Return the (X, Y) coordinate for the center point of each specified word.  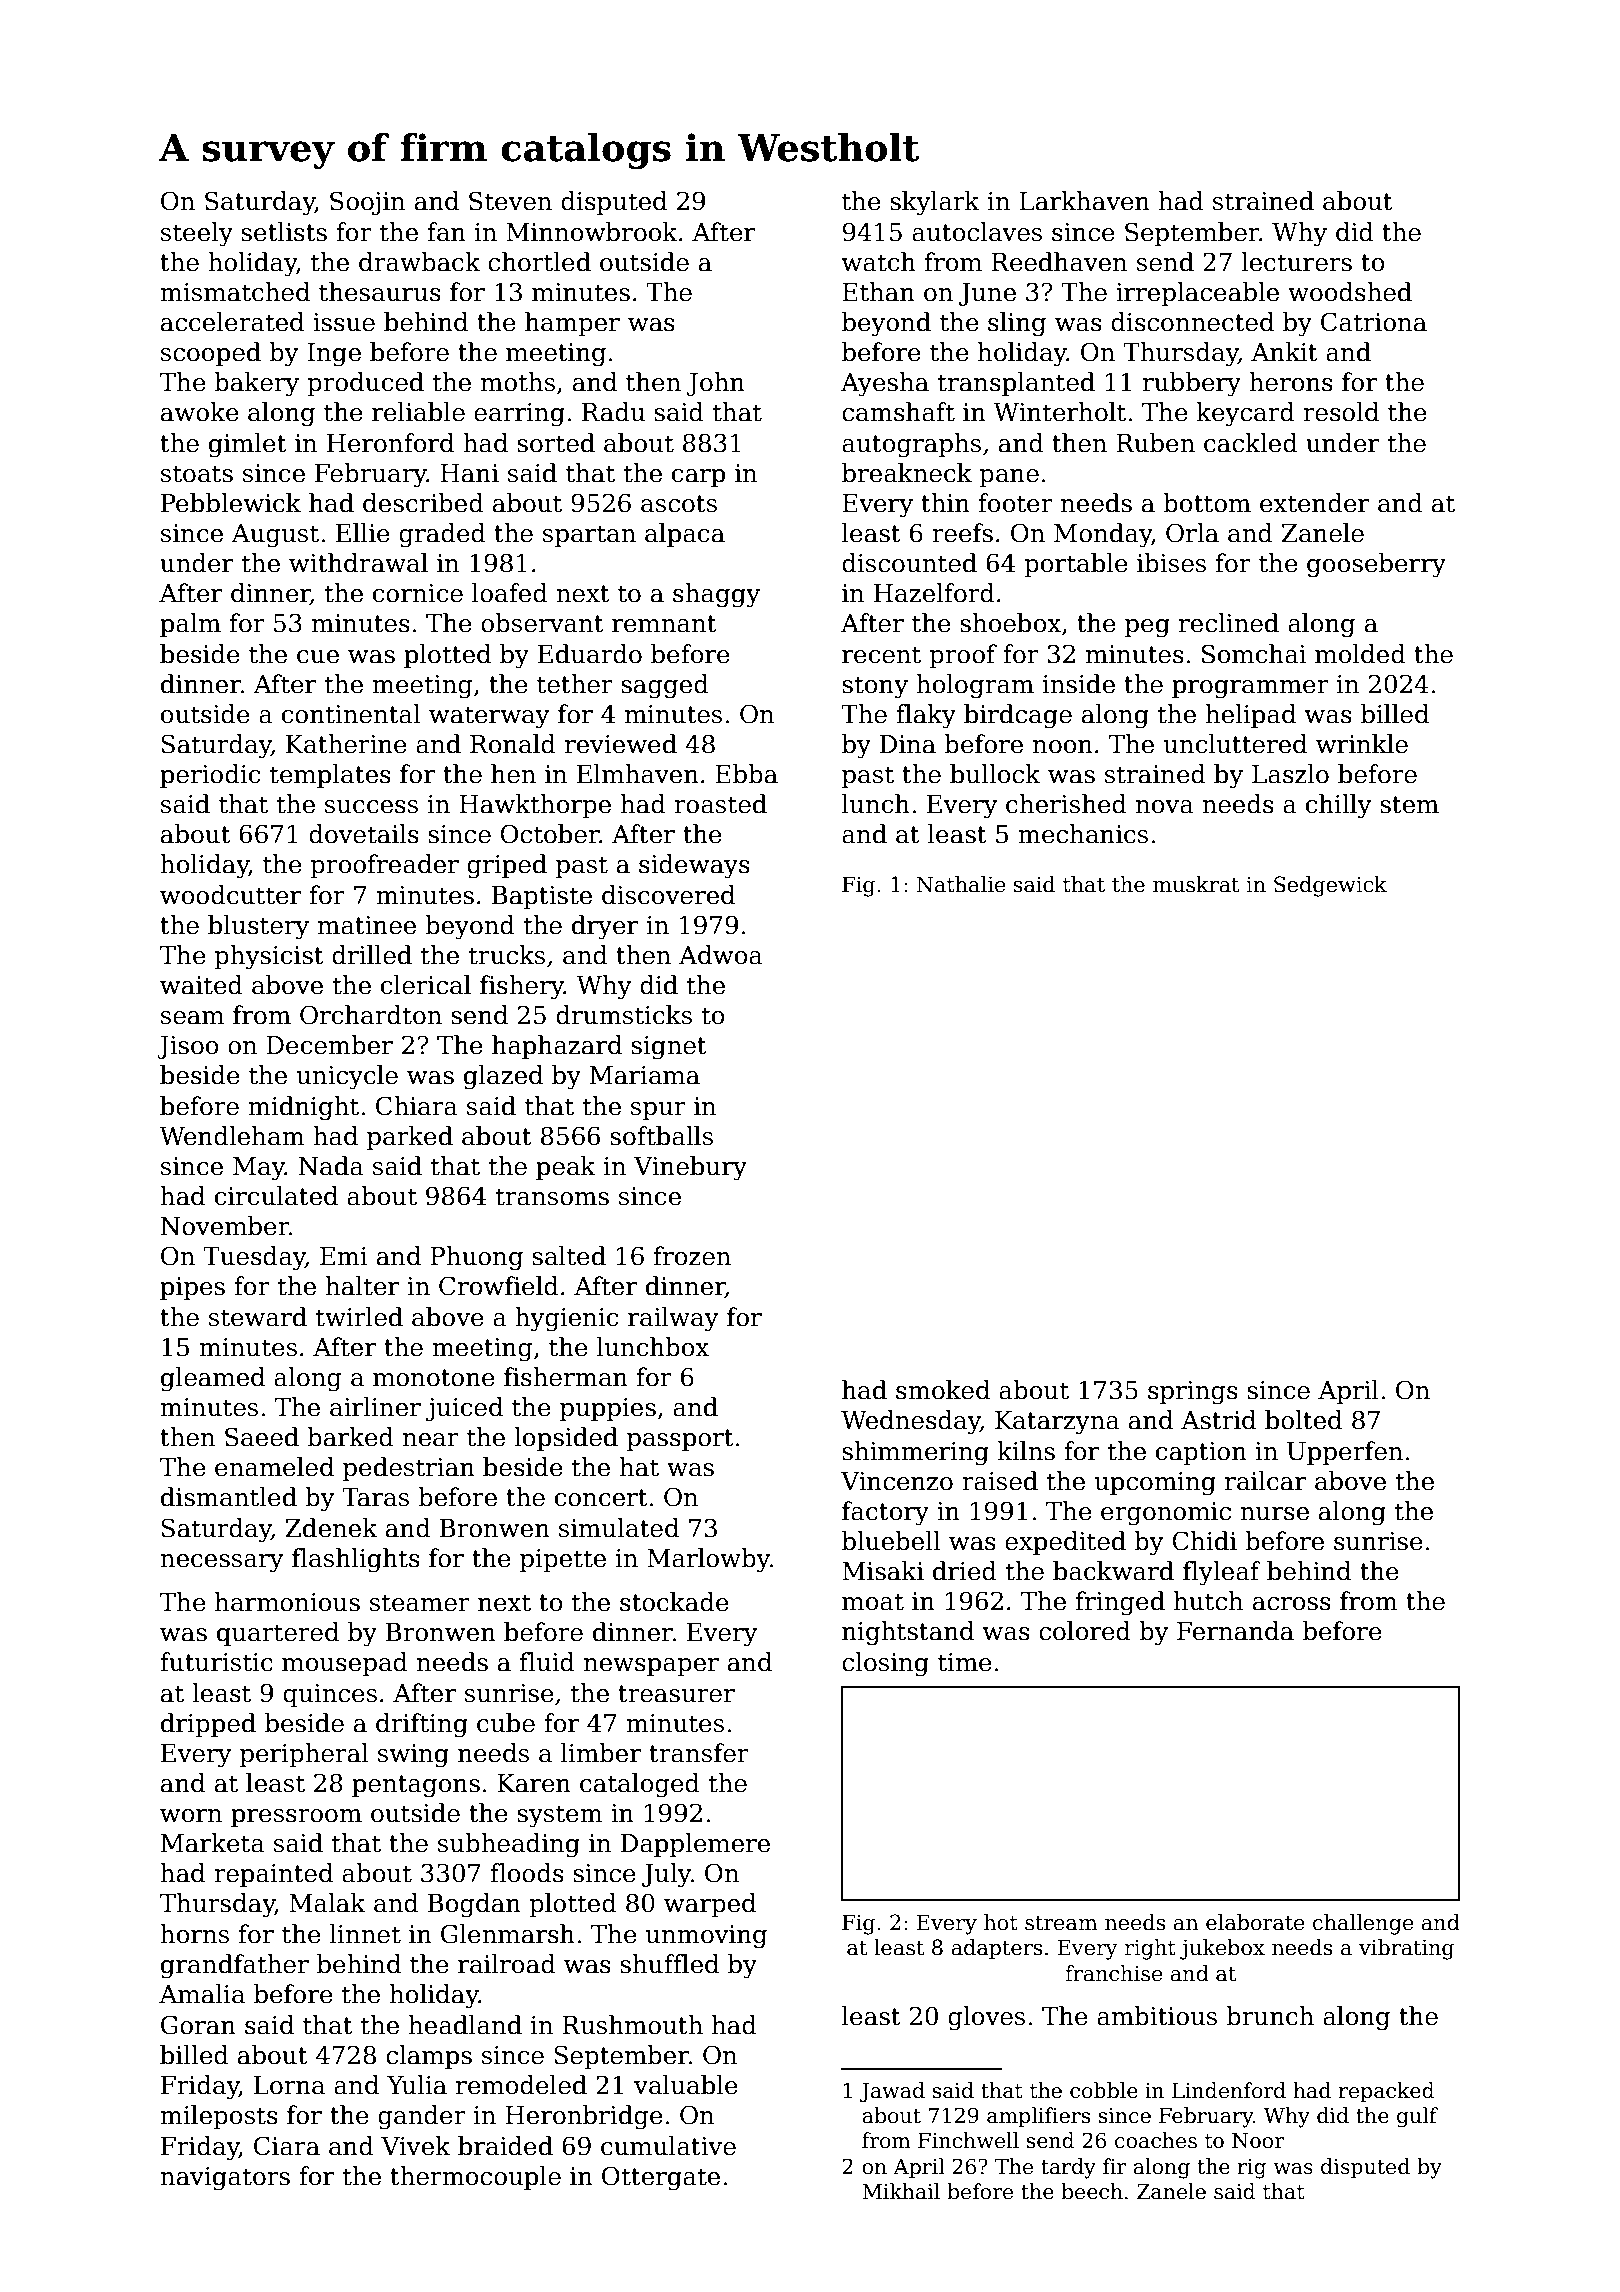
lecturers (1296, 262)
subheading (509, 1845)
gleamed (213, 1379)
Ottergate (661, 2178)
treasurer (676, 1694)
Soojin (367, 203)
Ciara (287, 2146)
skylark (935, 203)
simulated (619, 1528)
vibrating (1406, 1949)
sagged (665, 686)
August (275, 536)
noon (1063, 747)
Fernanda (1235, 1631)
